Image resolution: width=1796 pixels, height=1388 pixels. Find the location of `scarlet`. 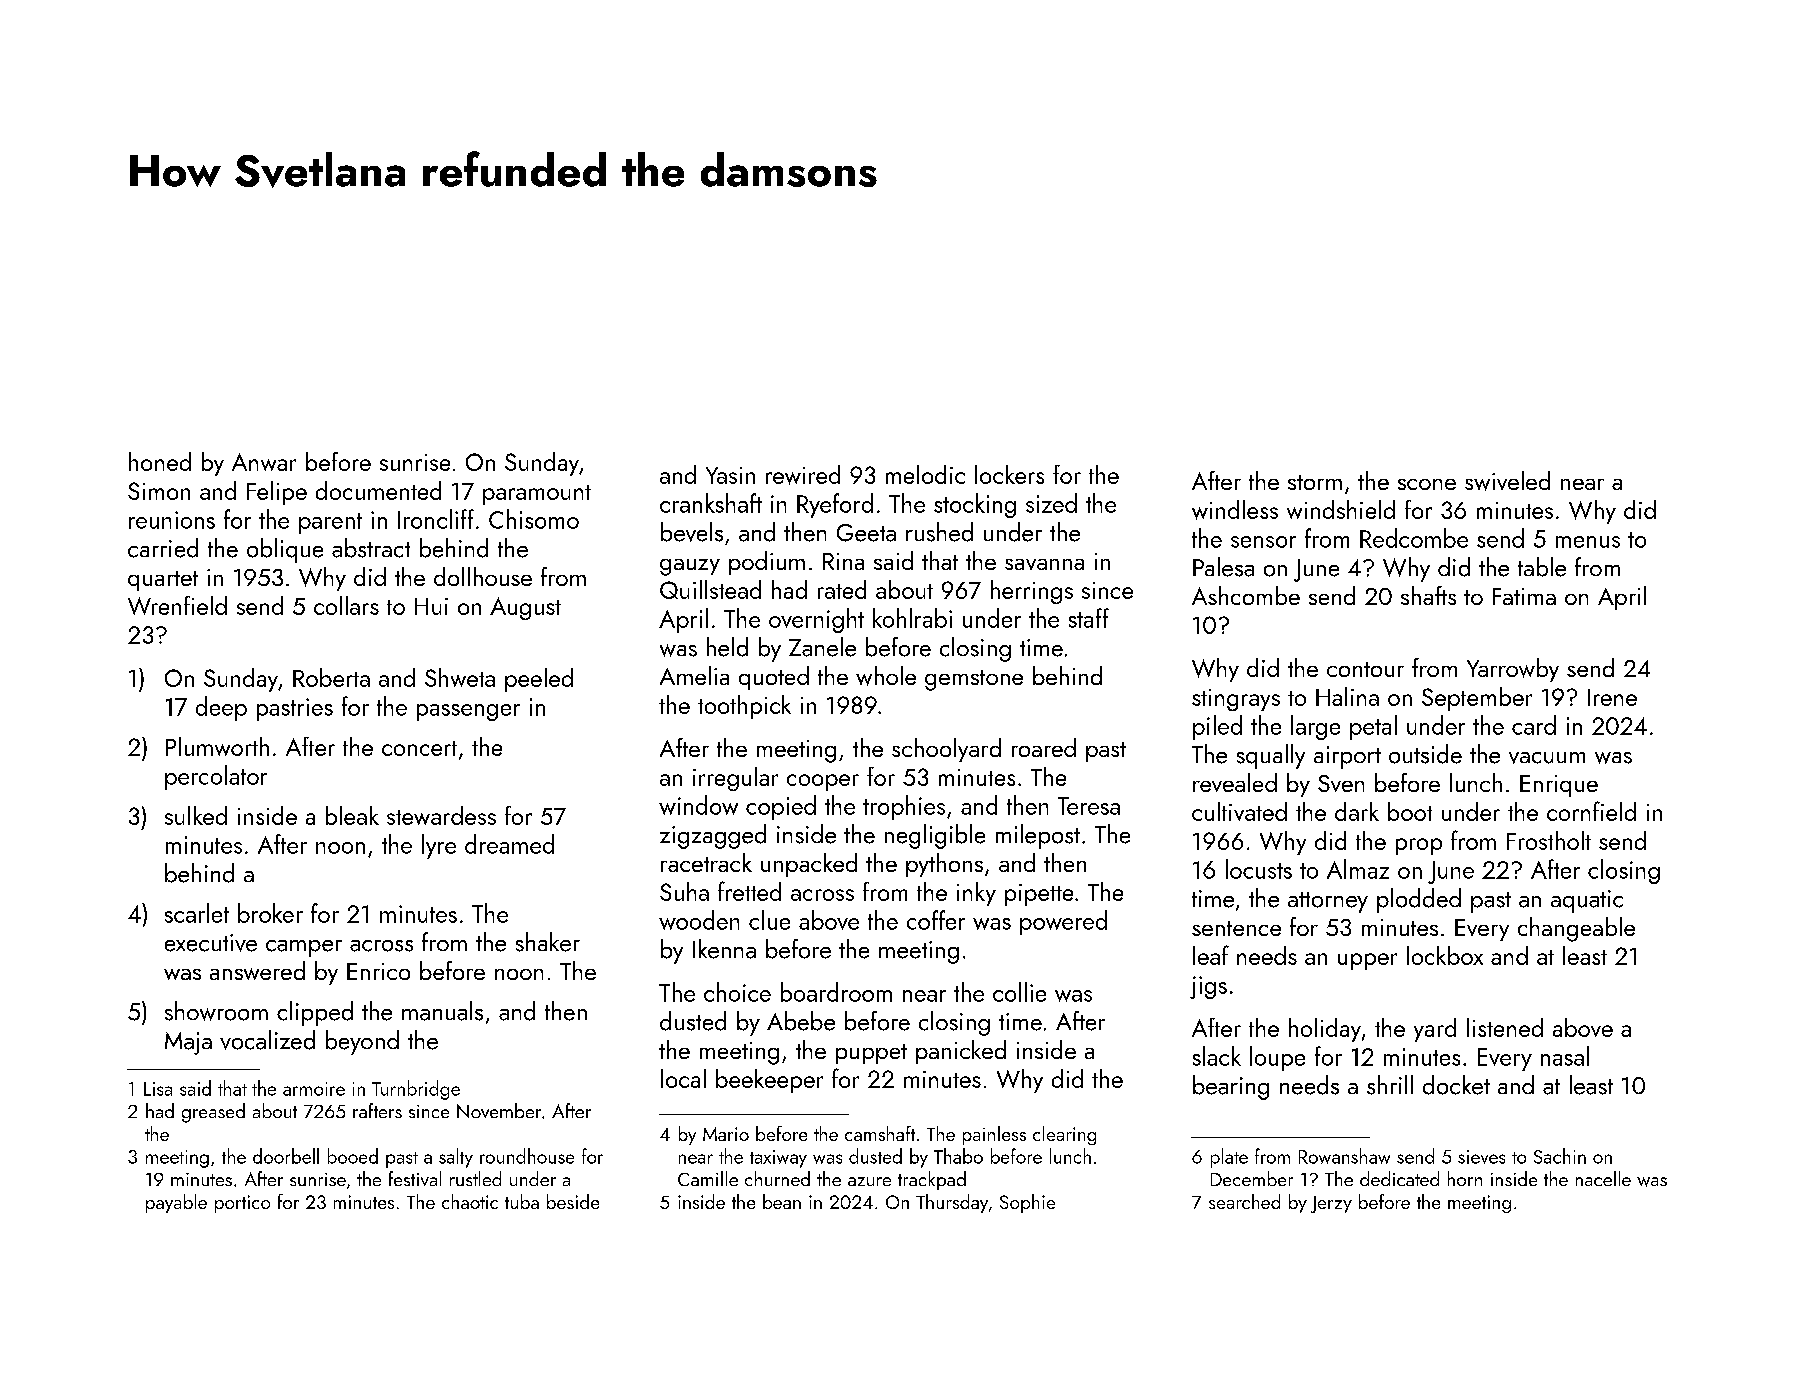

scarlet is located at coordinates (197, 913).
